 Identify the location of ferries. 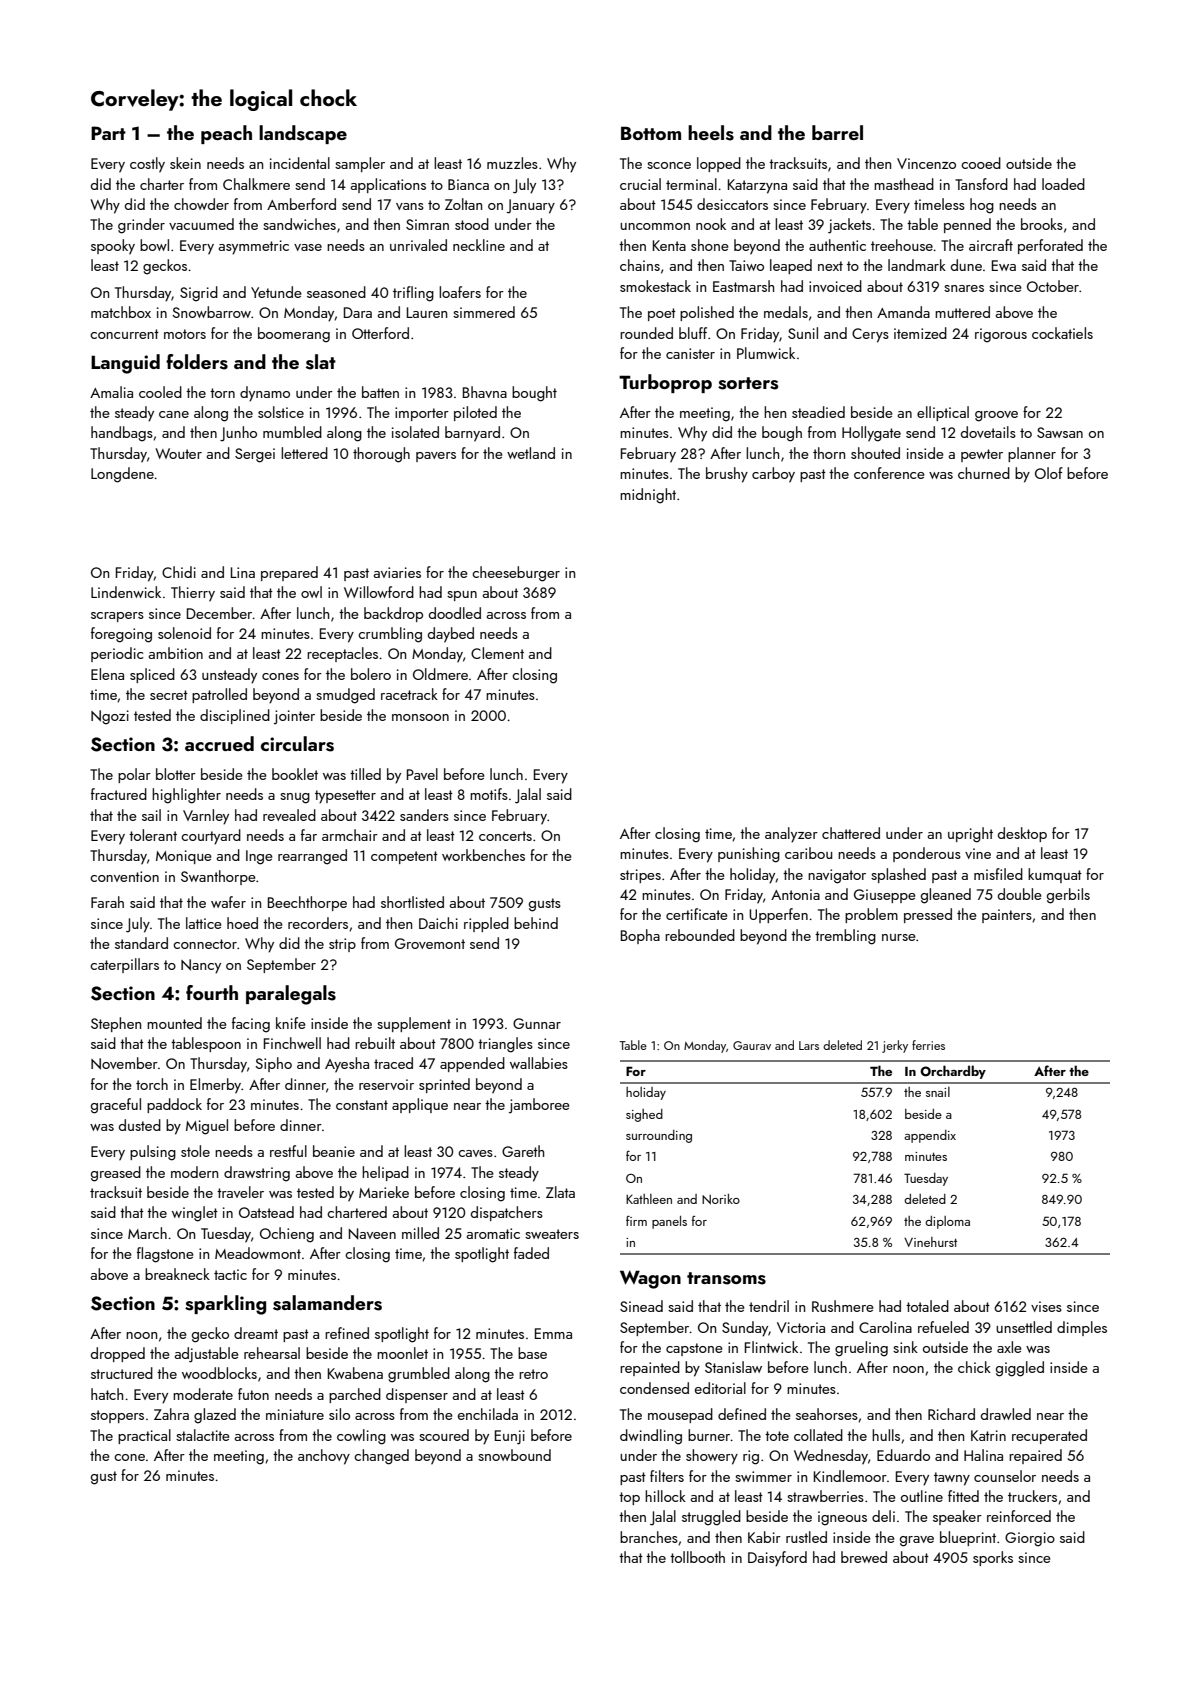
(928, 1045).
